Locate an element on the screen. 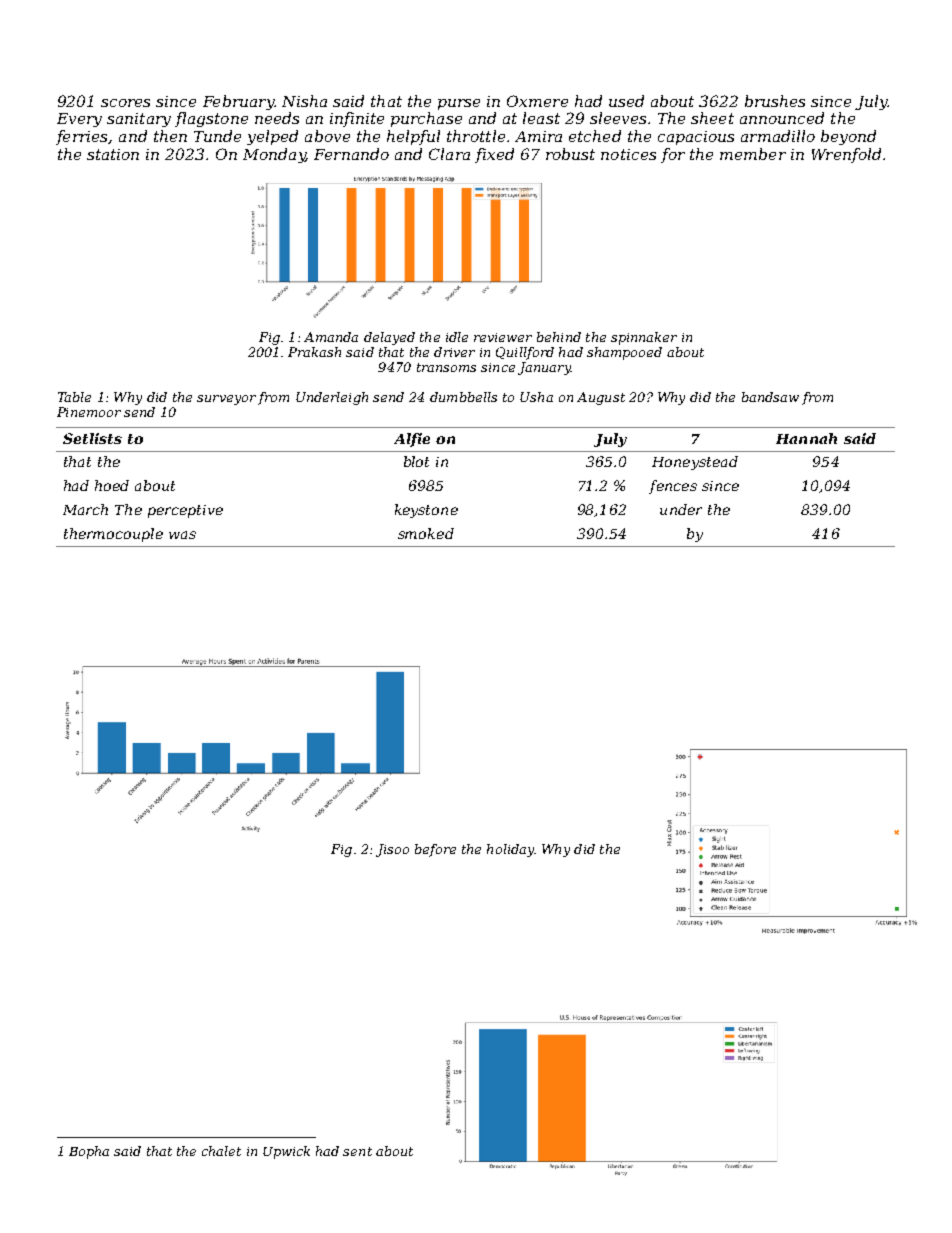 This screenshot has width=952, height=1233. brushes is located at coordinates (775, 101).
